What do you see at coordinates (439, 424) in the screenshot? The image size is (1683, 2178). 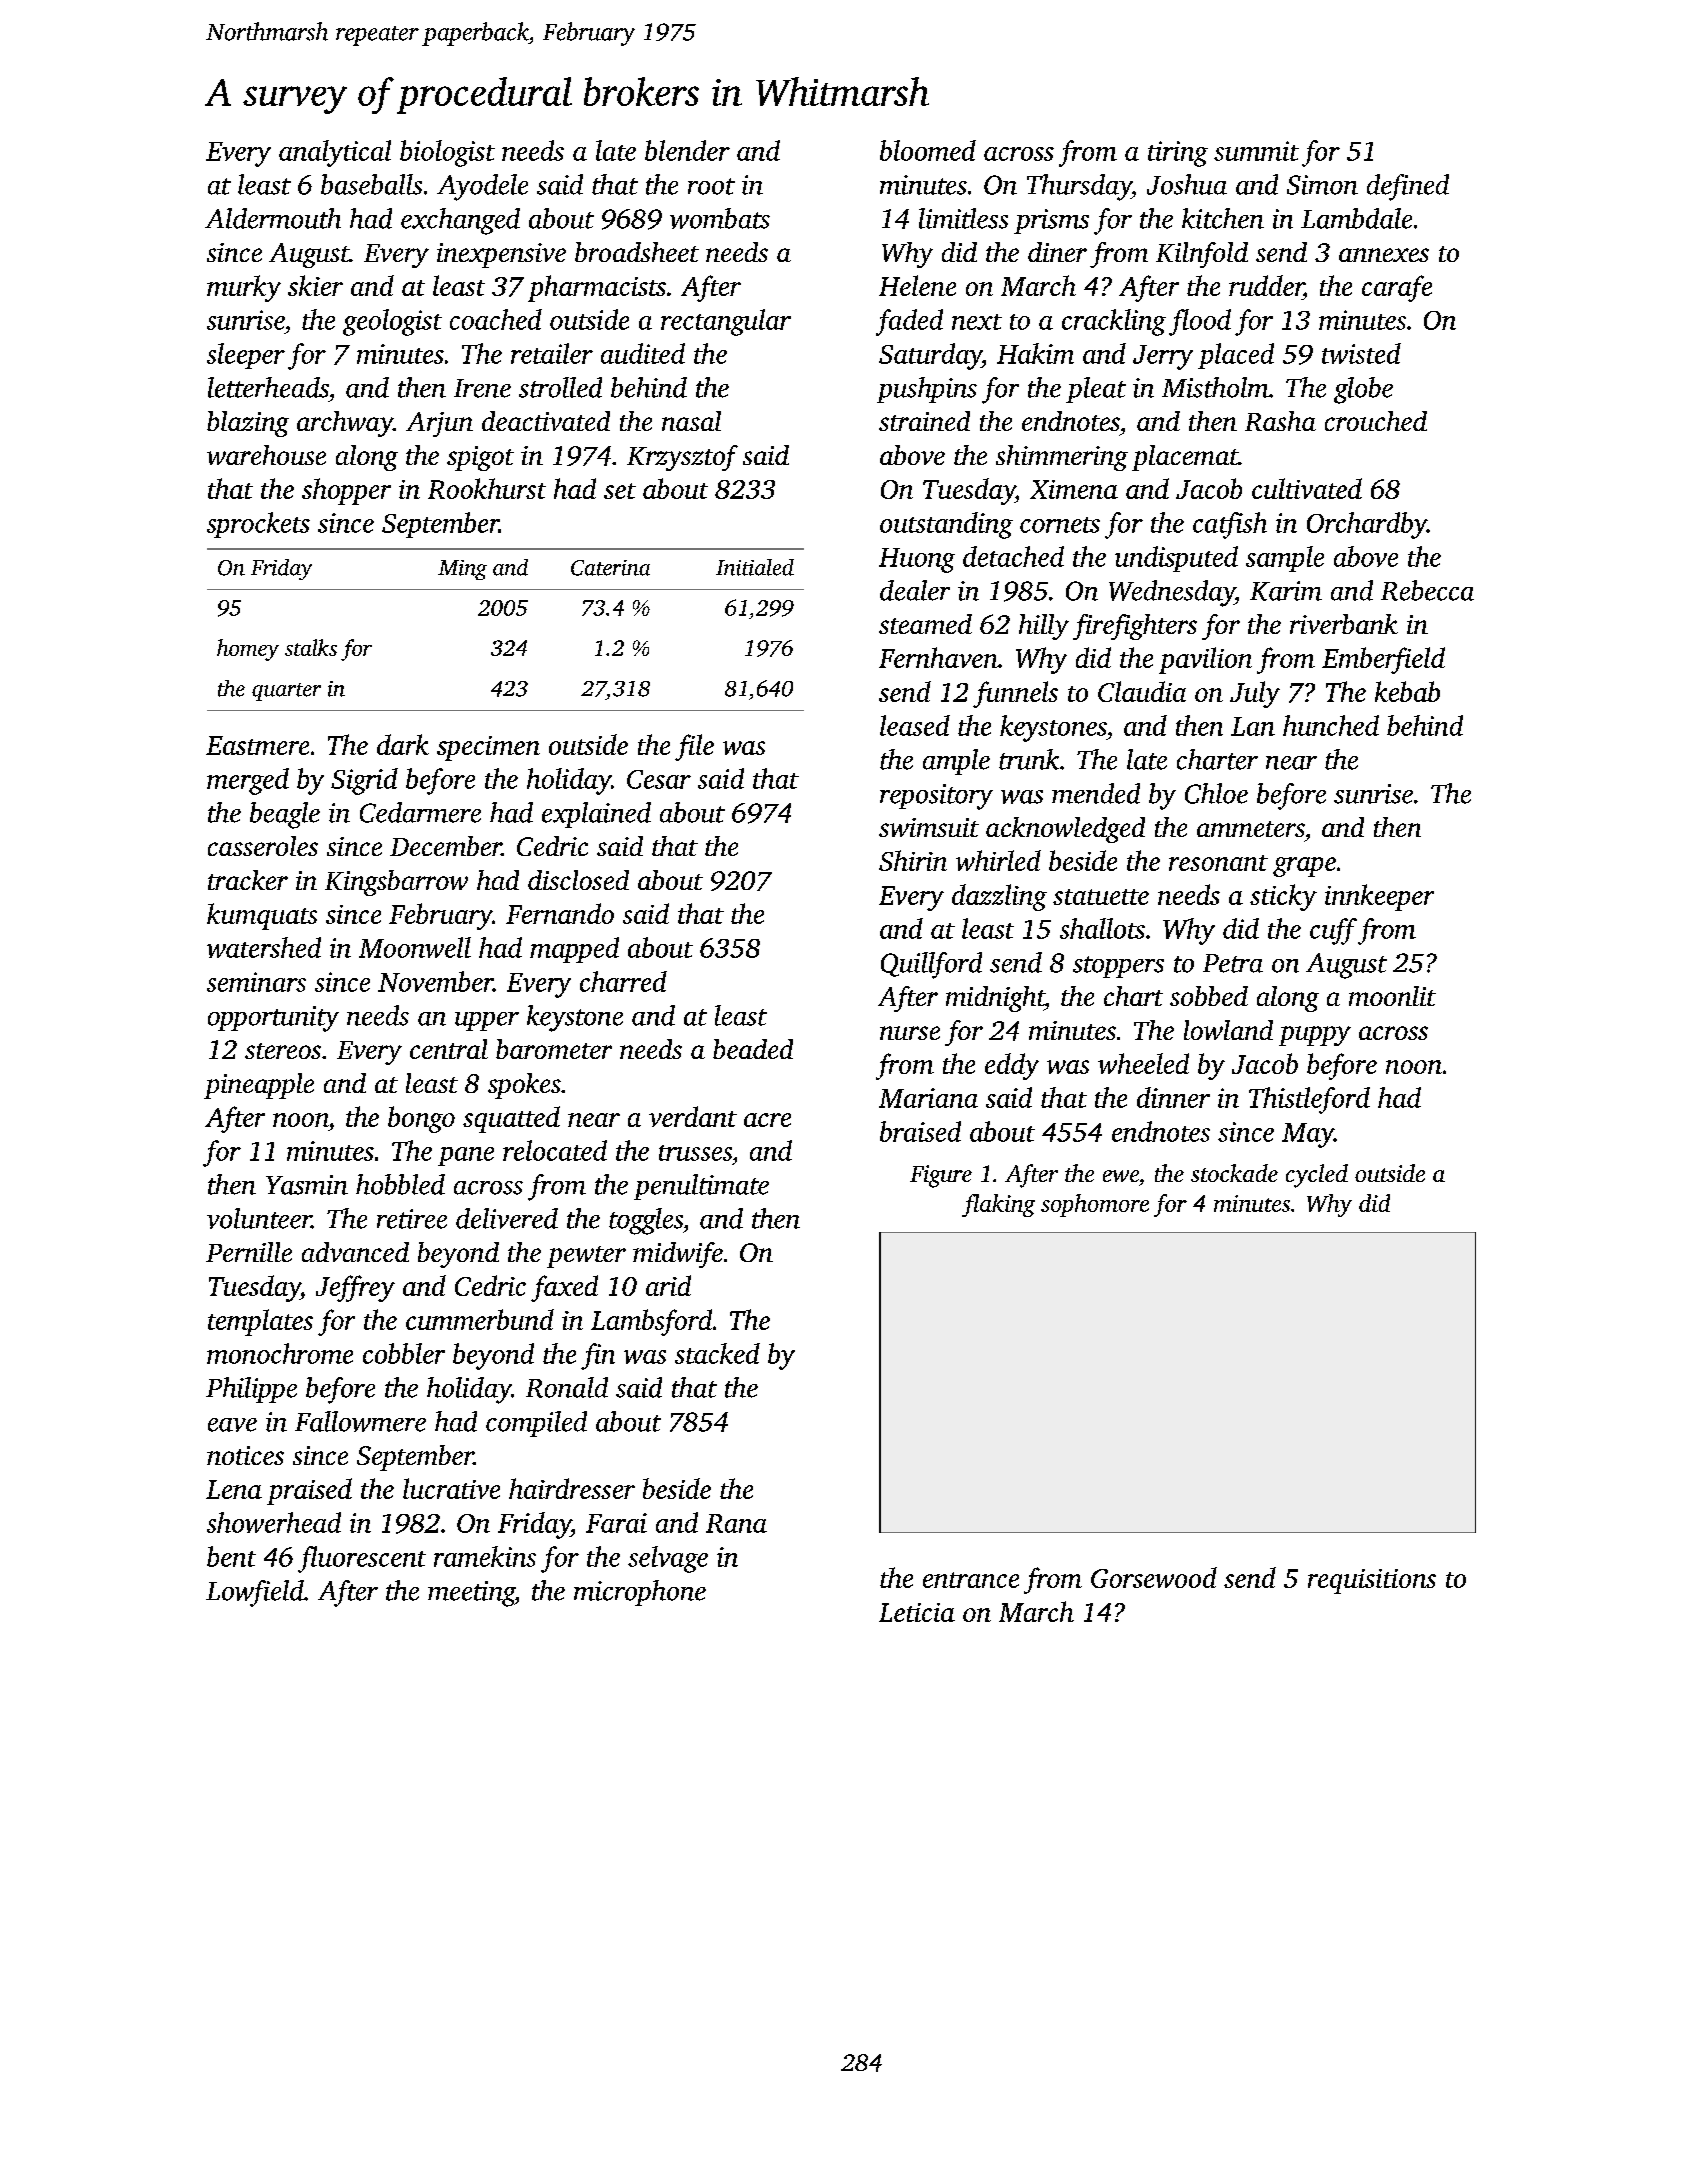 I see `Arjun` at bounding box center [439, 424].
